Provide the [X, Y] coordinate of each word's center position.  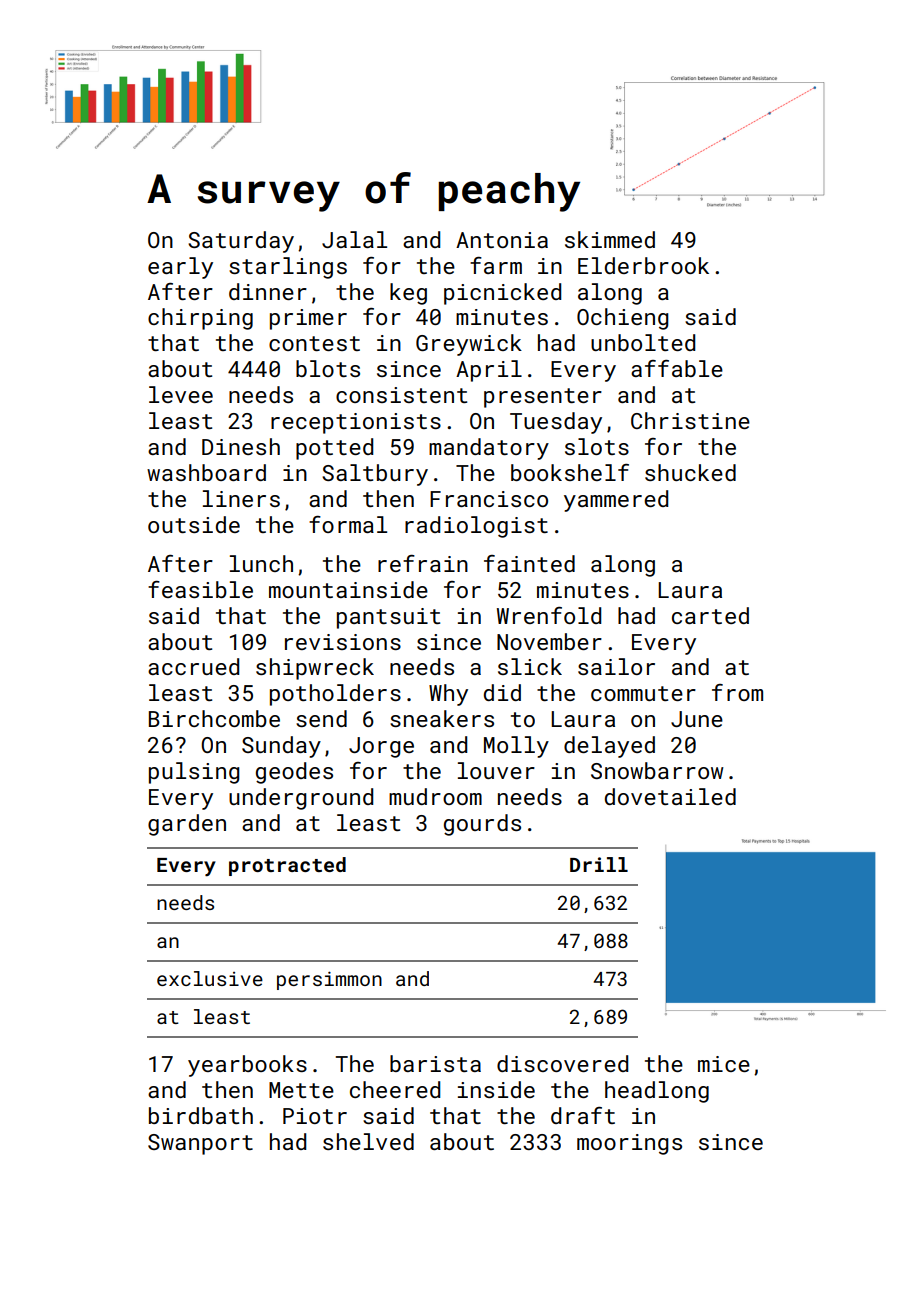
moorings [629, 1144]
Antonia [502, 240]
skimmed [610, 239]
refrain [423, 563]
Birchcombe [214, 718]
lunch [261, 563]
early [180, 268]
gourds [482, 825]
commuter [643, 693]
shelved [368, 1141]
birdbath [201, 1115]
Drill [599, 864]
